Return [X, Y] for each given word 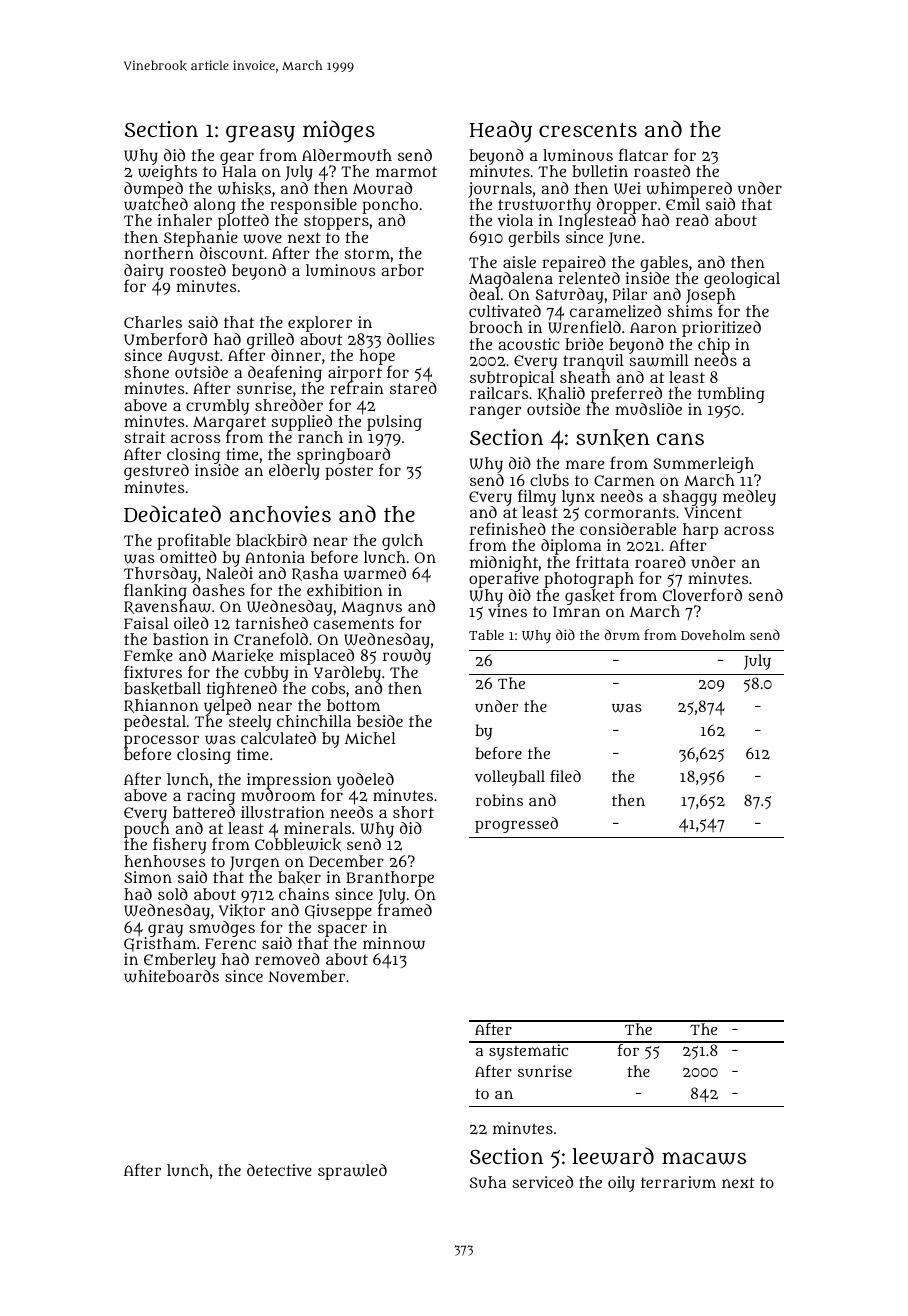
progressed [516, 825]
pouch [147, 830]
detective [279, 1170]
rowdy [407, 657]
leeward [613, 1156]
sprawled [352, 1172]
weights [167, 173]
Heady [501, 131]
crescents [588, 130]
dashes [219, 590]
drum [622, 634]
